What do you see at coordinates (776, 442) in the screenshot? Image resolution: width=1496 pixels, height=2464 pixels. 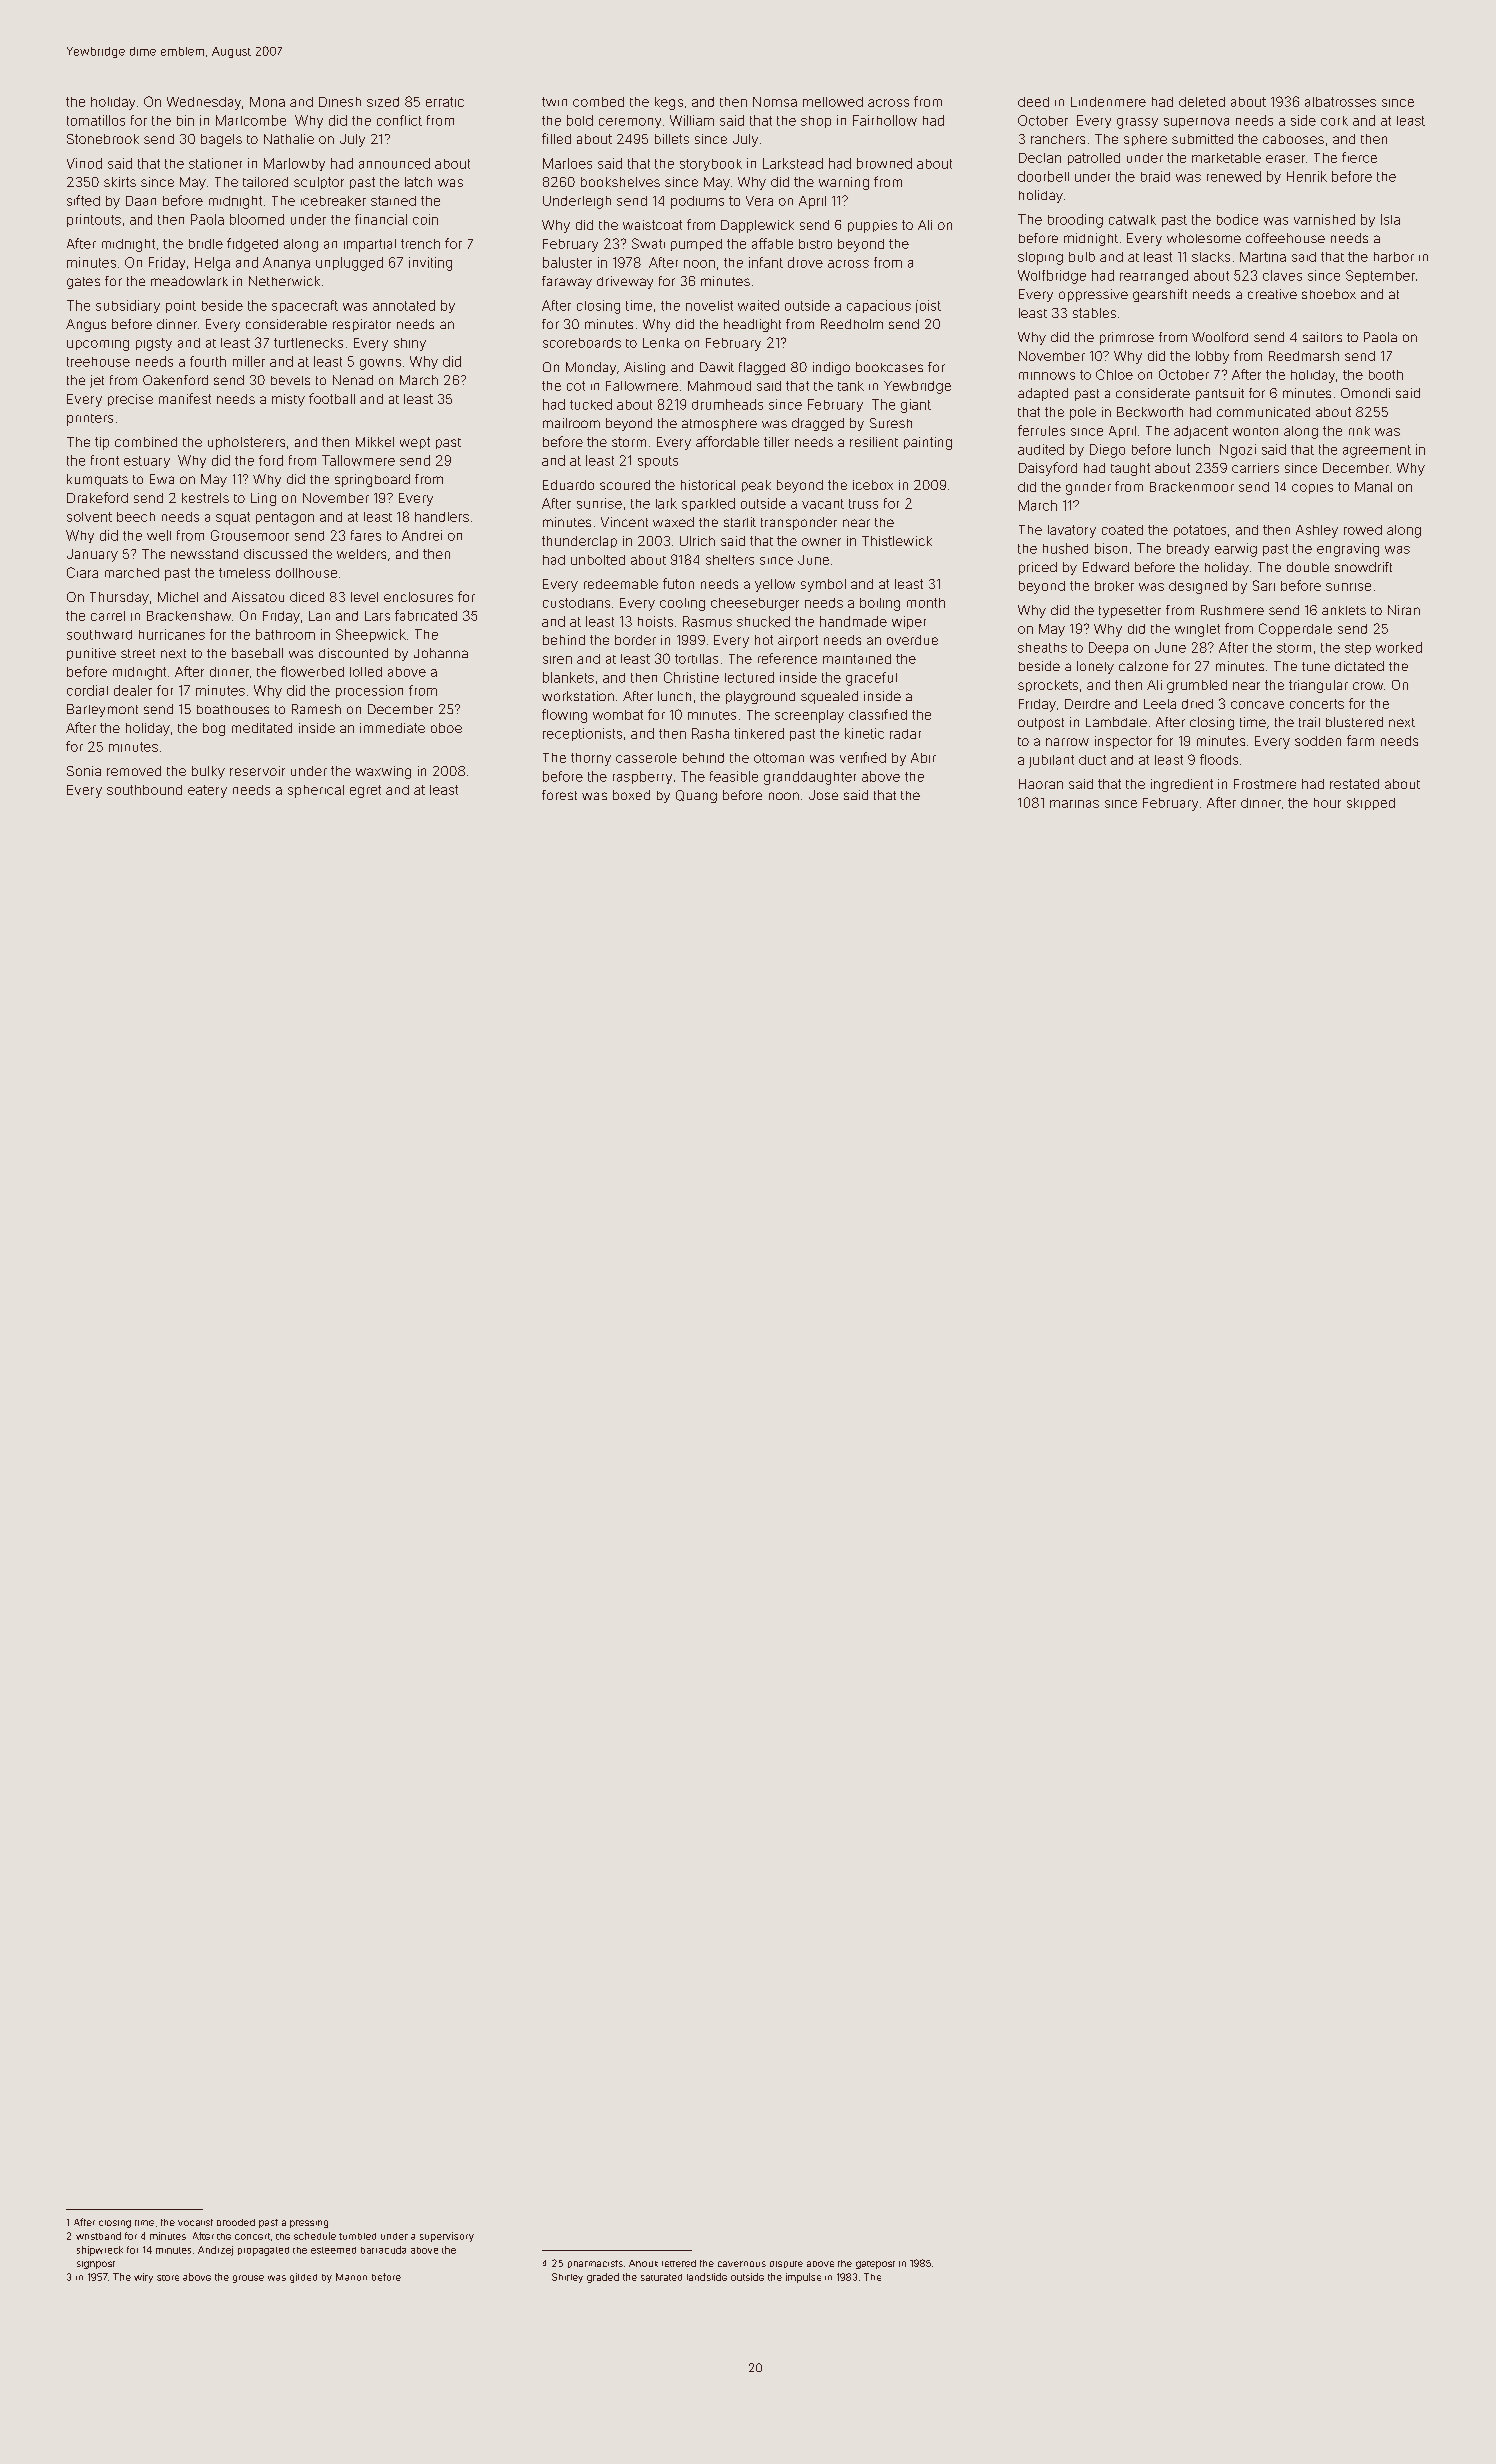 I see `tiller` at bounding box center [776, 442].
